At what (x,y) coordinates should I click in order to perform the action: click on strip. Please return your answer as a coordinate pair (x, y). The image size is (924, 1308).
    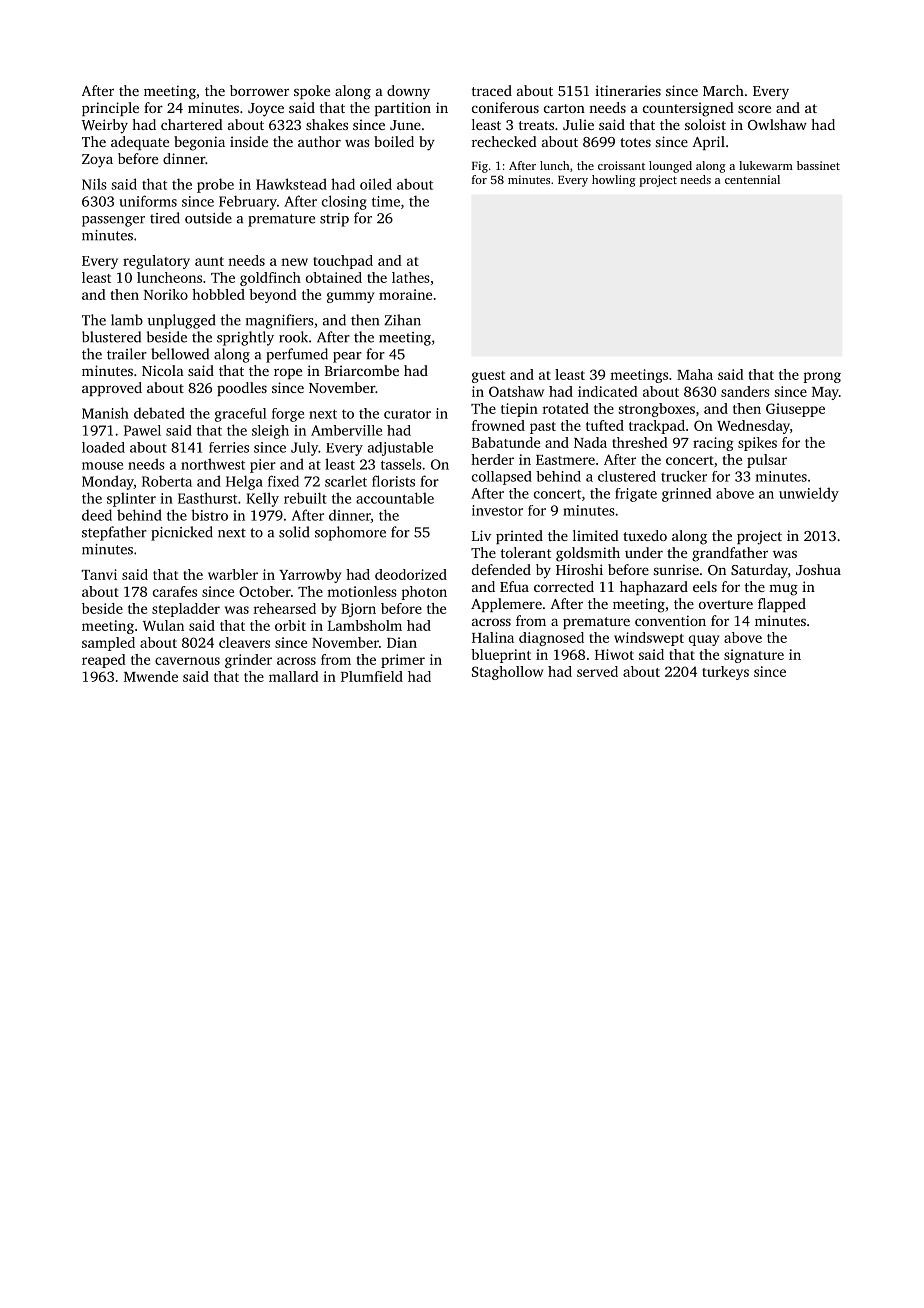
    Looking at the image, I should click on (334, 220).
